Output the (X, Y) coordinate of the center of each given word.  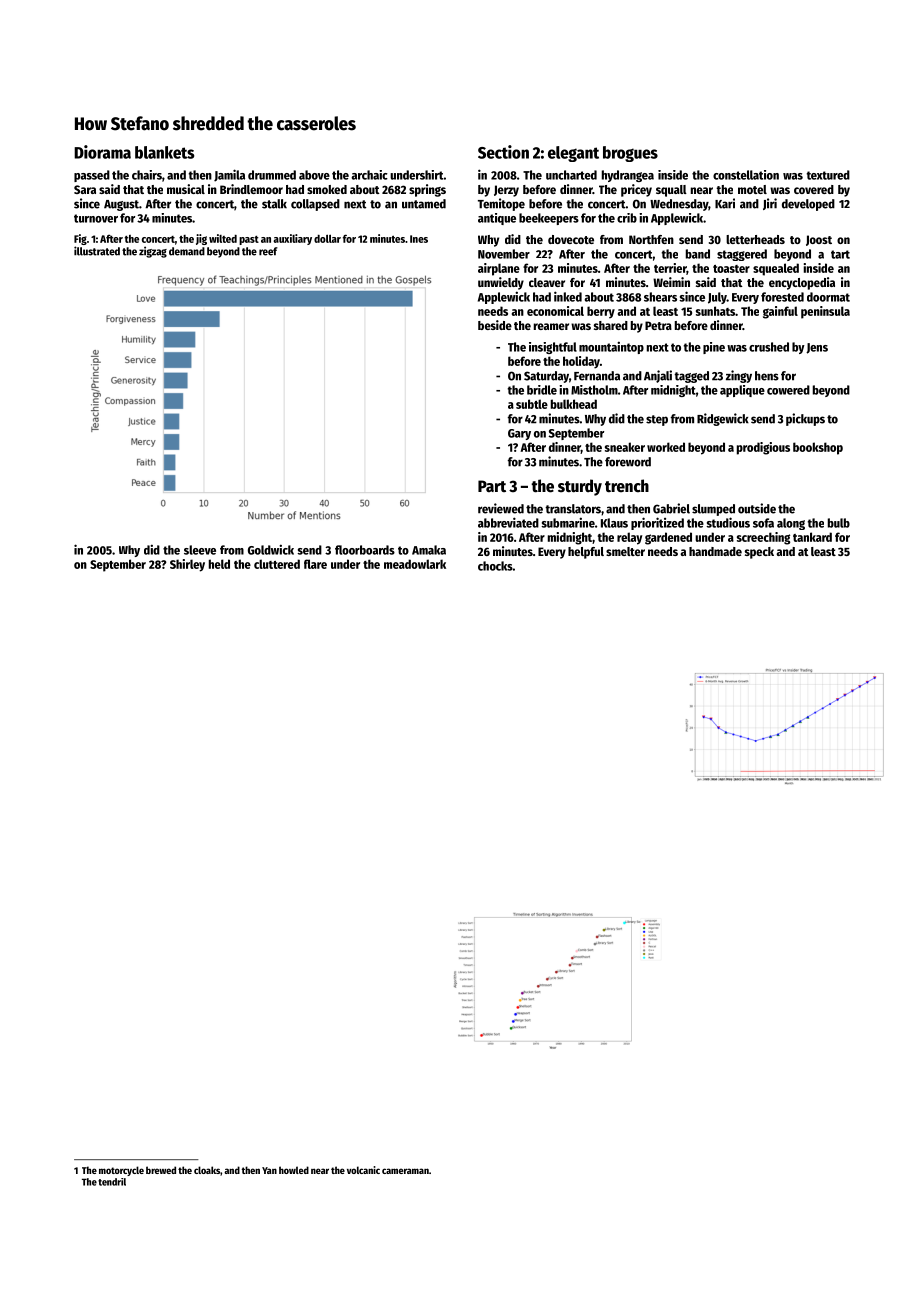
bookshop (818, 448)
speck (759, 553)
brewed (161, 1170)
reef (268, 251)
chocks (495, 566)
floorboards (365, 550)
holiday (581, 362)
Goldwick (271, 549)
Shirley (187, 565)
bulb (839, 523)
